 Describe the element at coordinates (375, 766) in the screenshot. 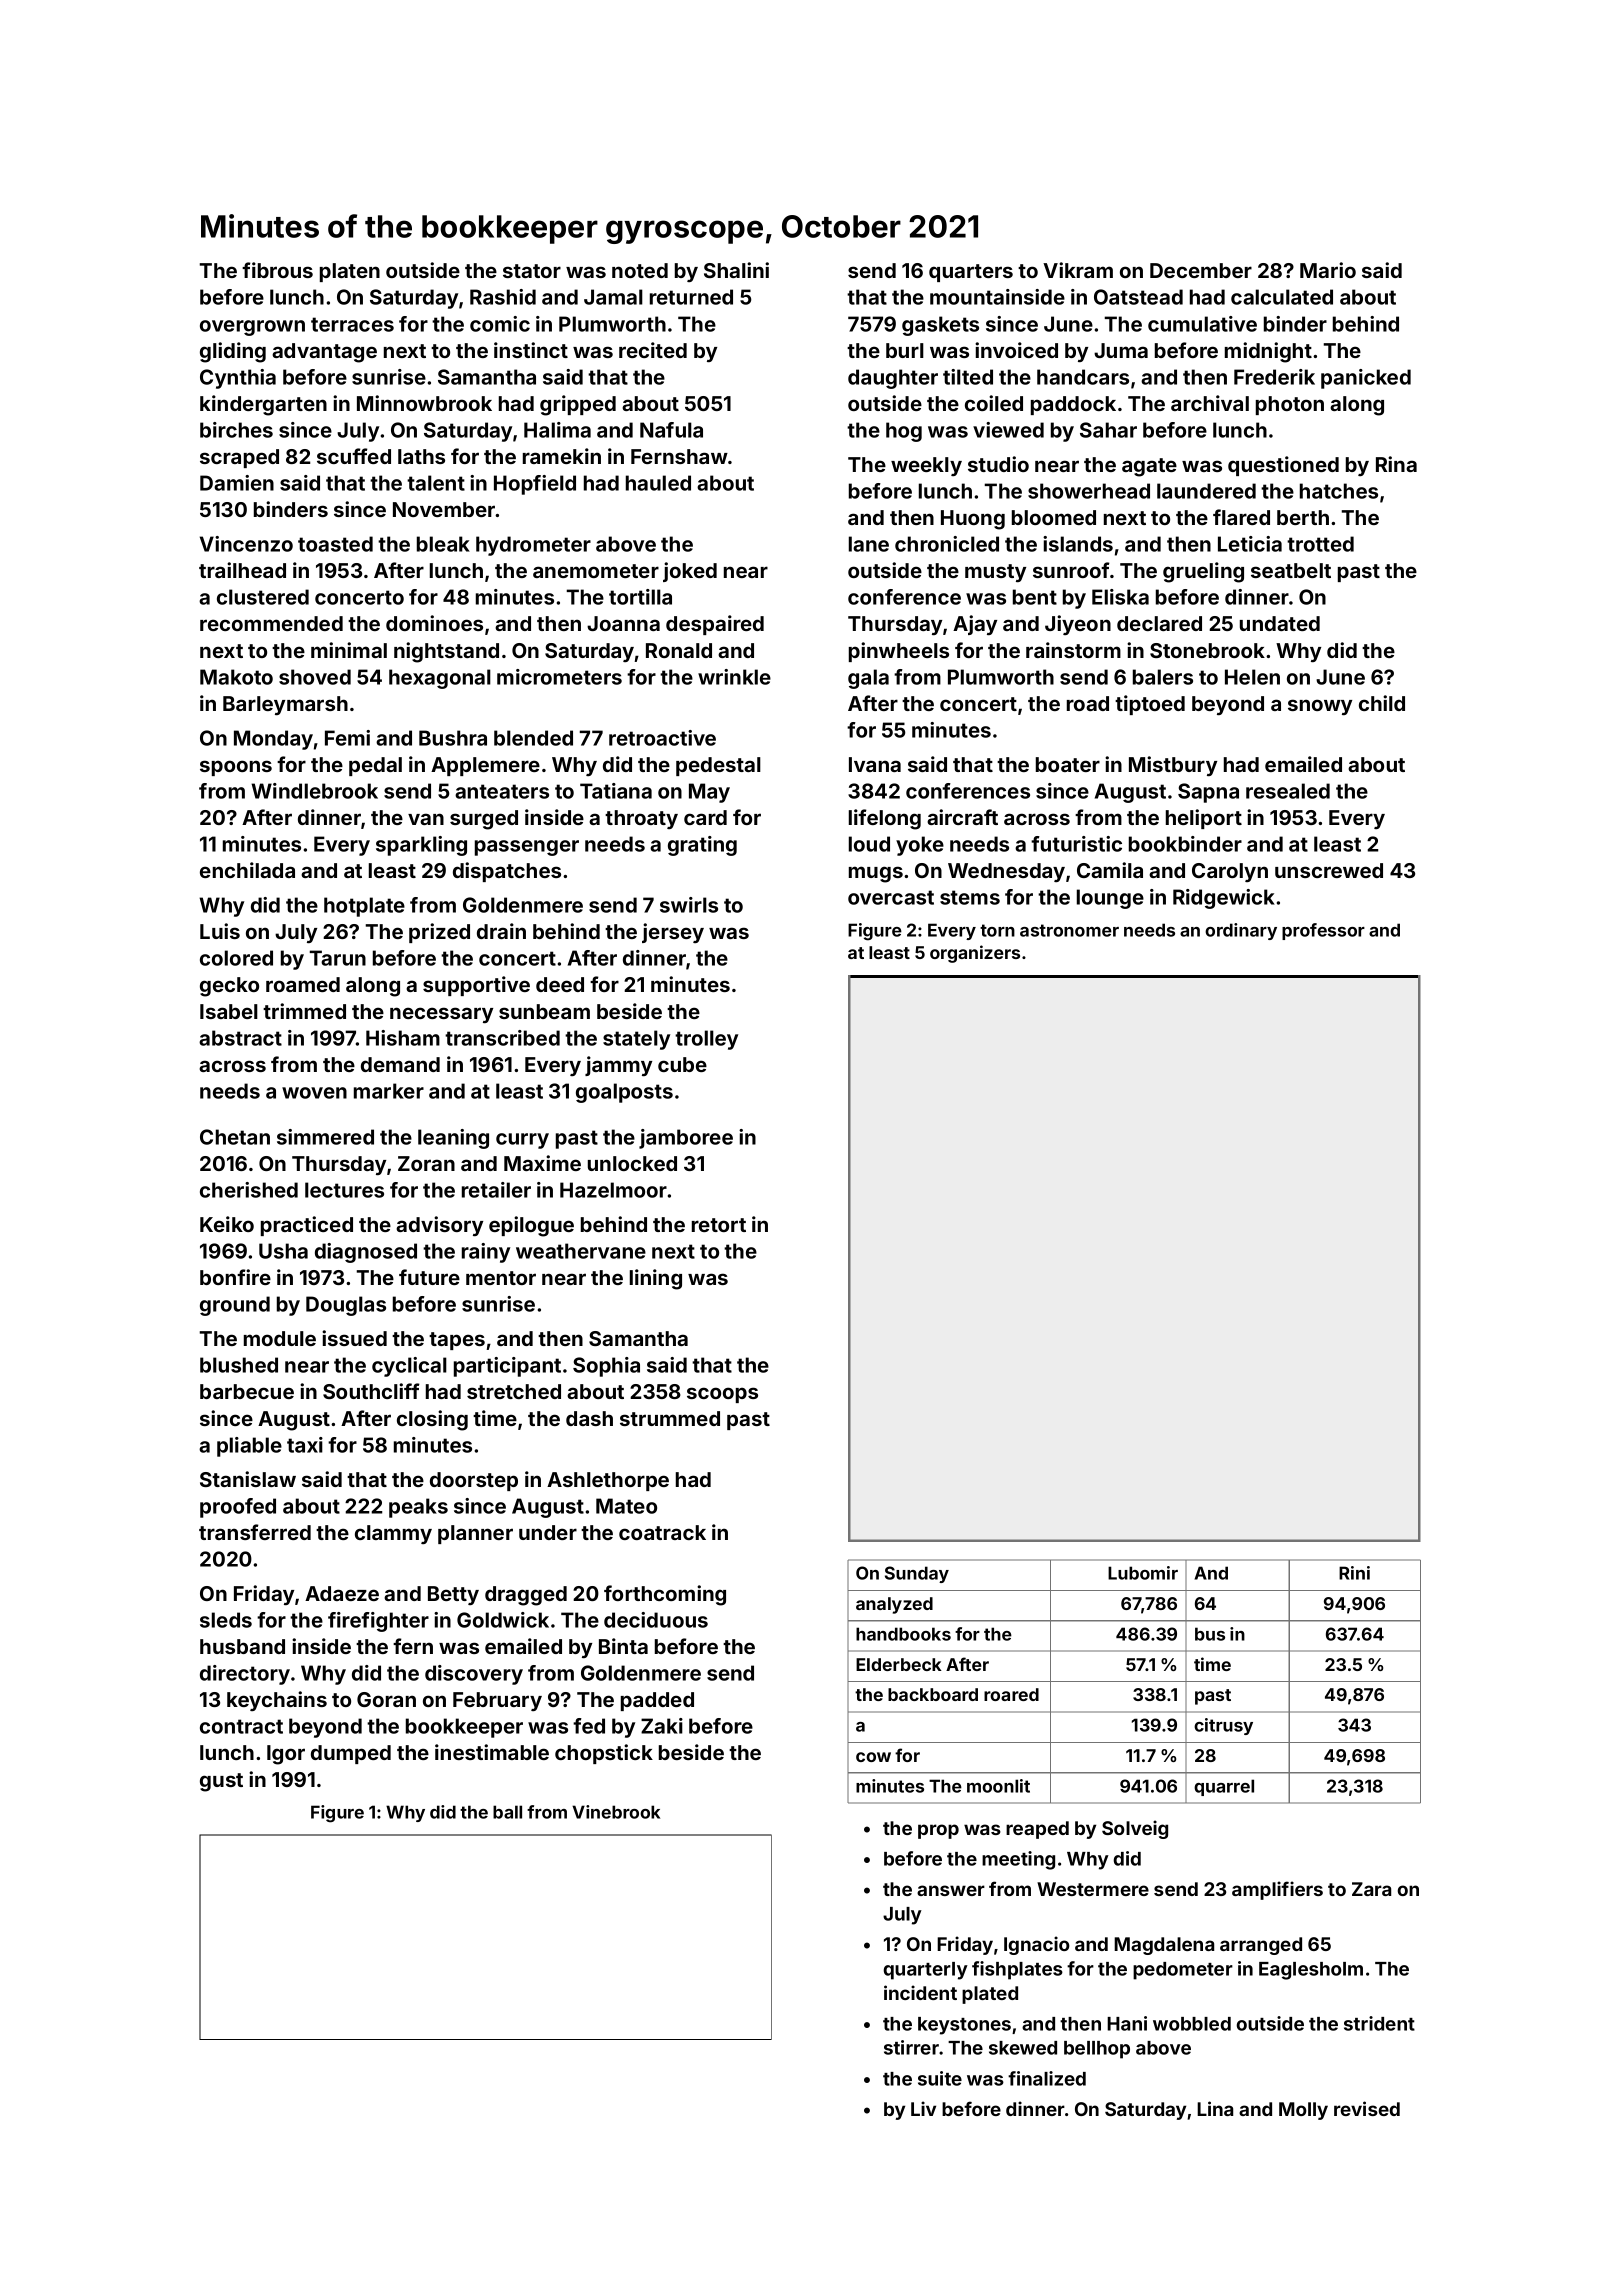

I see `pedal` at that location.
